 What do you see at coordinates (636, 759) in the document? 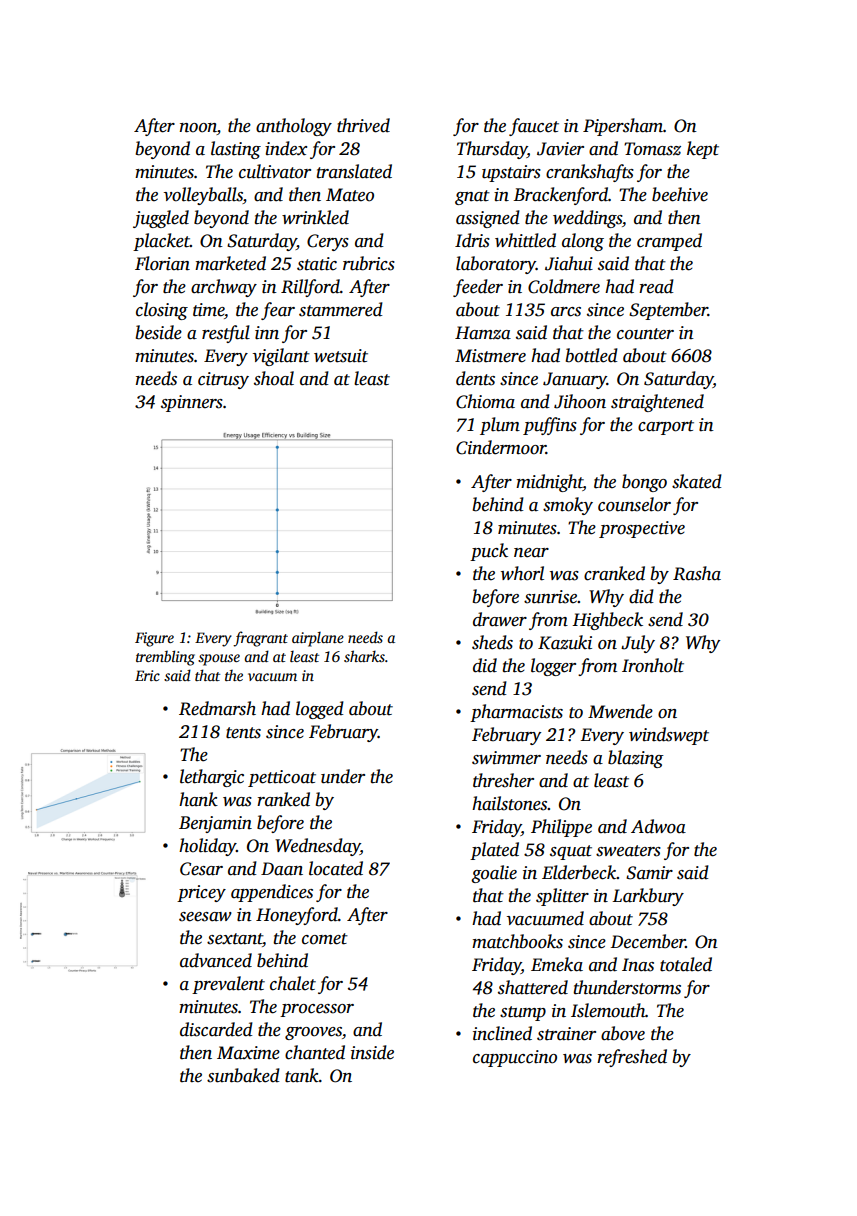
I see `blazing` at bounding box center [636, 759].
